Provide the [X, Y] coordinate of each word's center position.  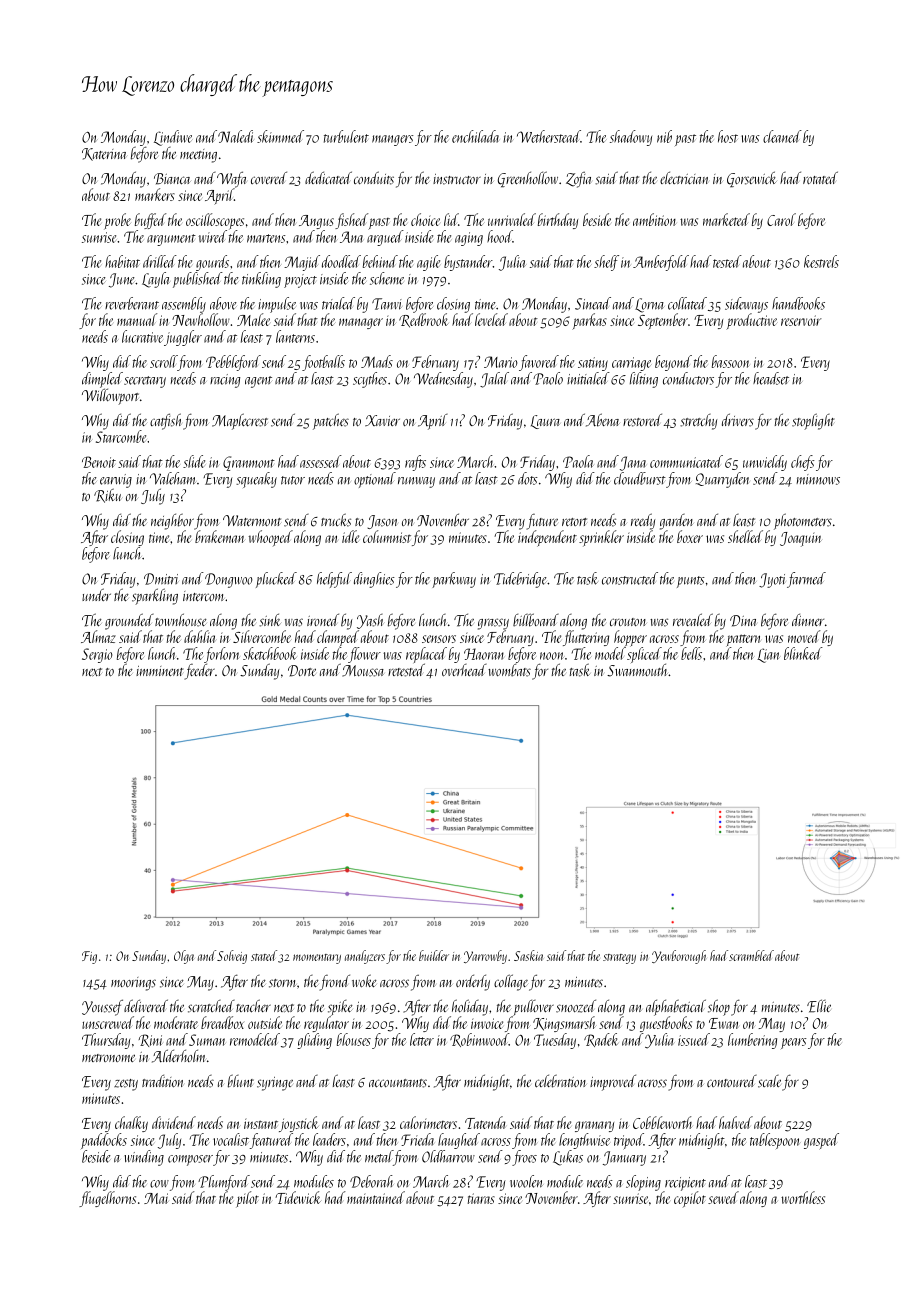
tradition [162, 1081]
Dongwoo [229, 580]
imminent [159, 671]
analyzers [365, 957]
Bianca [172, 179]
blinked [803, 653]
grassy [493, 624]
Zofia [578, 180]
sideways [746, 305]
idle [350, 536]
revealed [693, 619]
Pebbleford [233, 363]
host [728, 136]
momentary [317, 959]
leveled [491, 319]
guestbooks [666, 1024]
